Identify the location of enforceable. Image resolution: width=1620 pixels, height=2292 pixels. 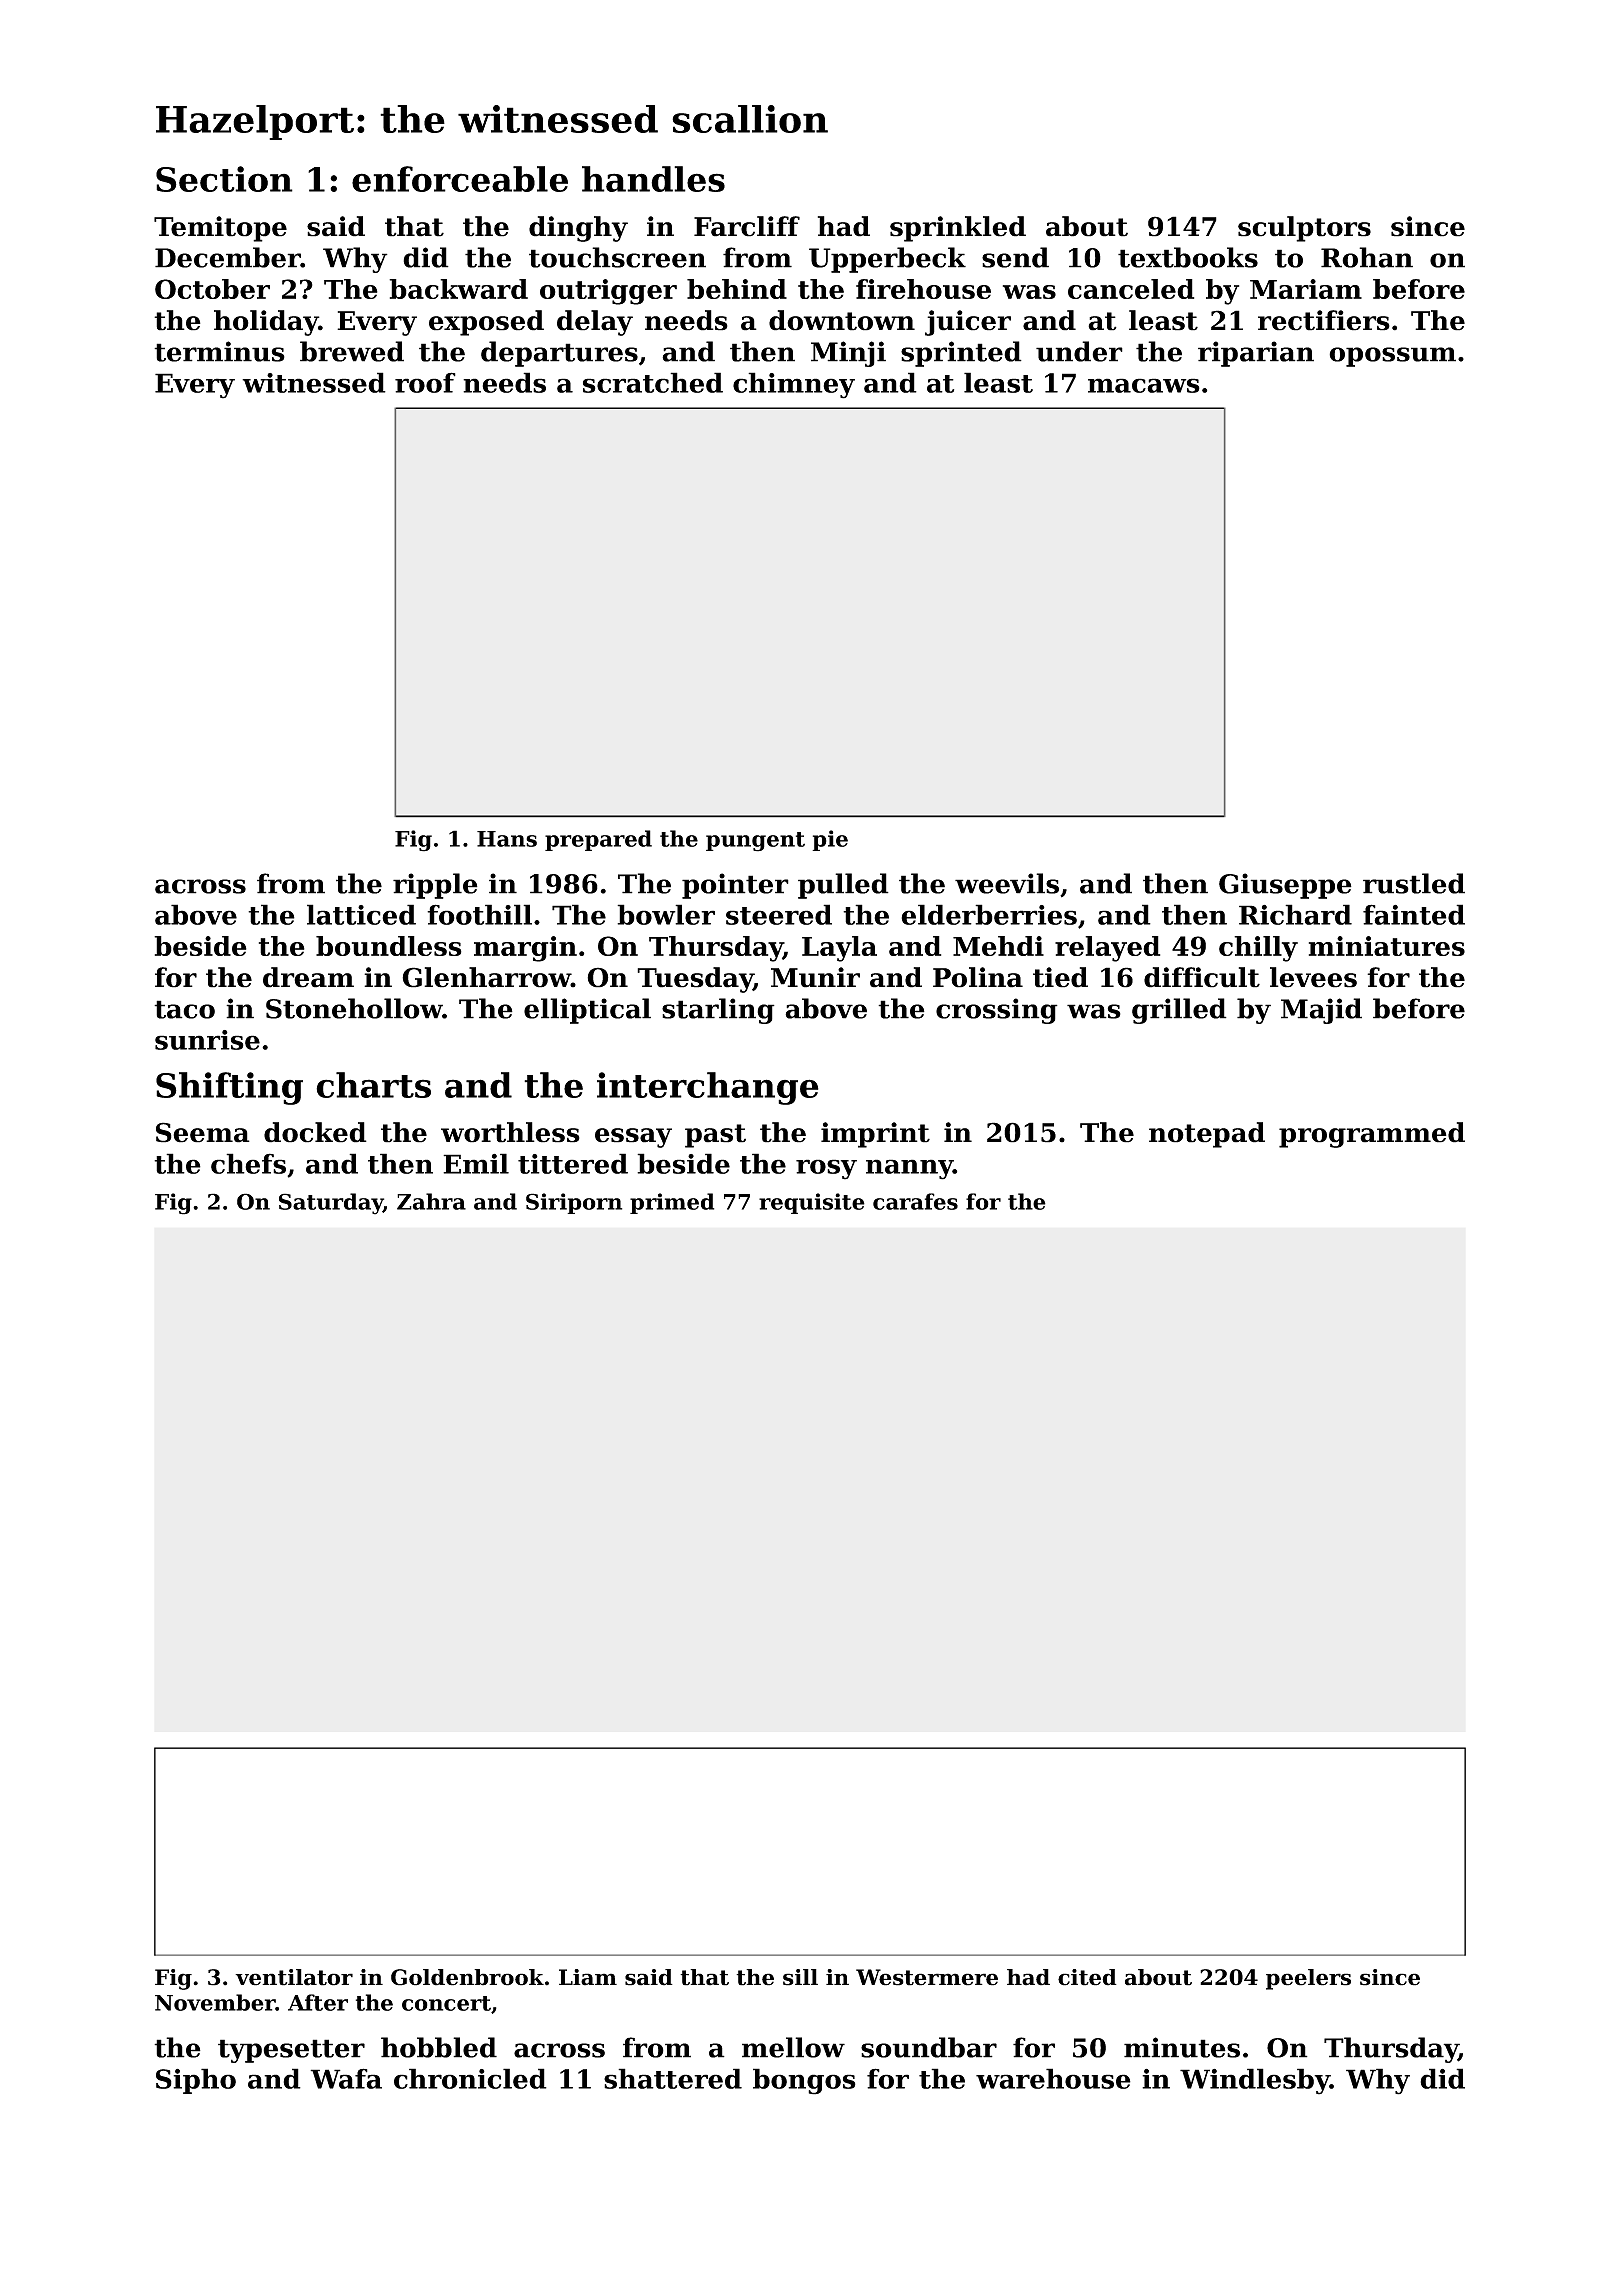
(460, 179).
